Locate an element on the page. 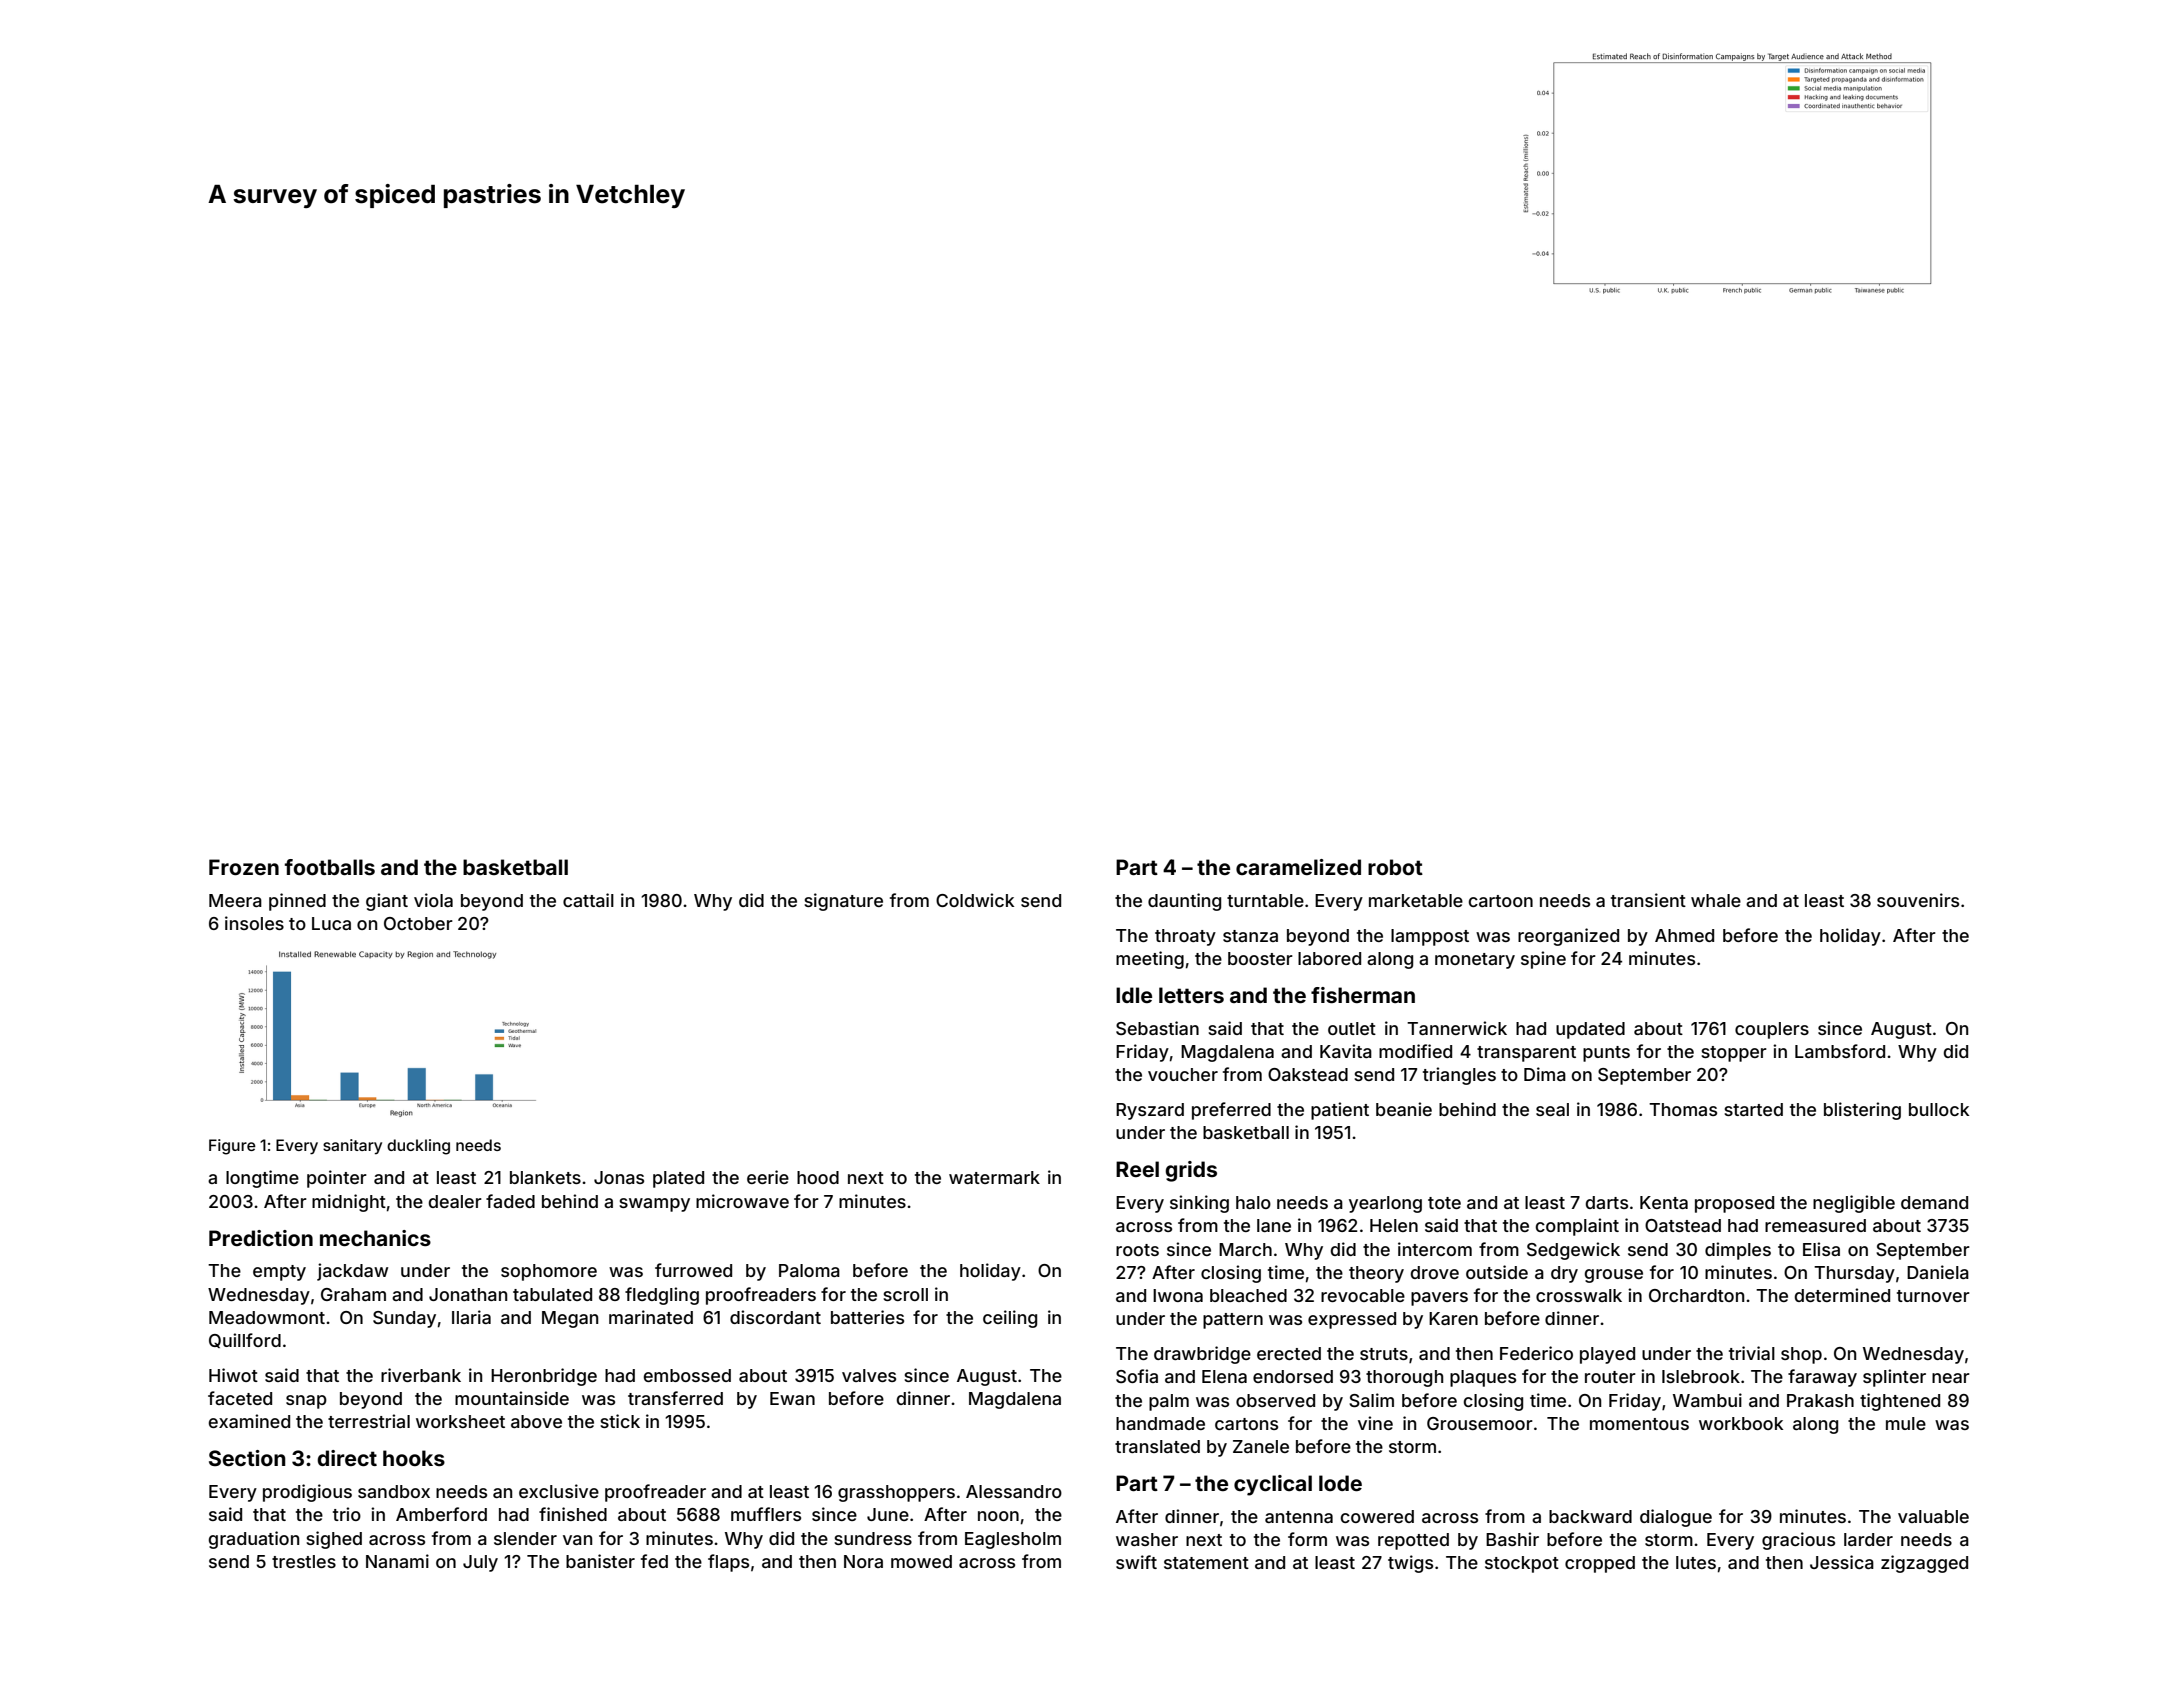 This image has width=2178, height=1683. throaty is located at coordinates (1185, 937).
